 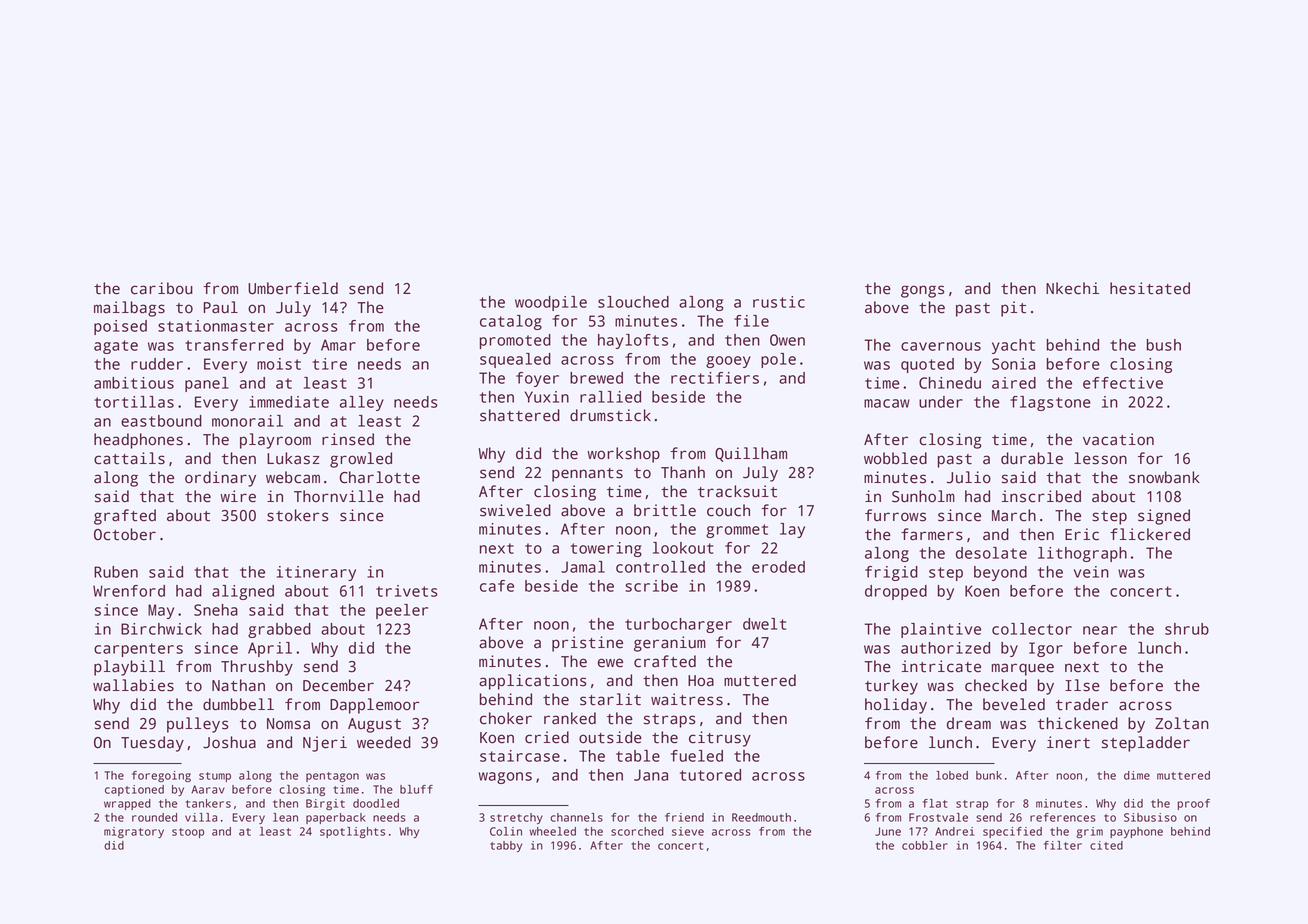 I want to click on collector, so click(x=1032, y=629).
